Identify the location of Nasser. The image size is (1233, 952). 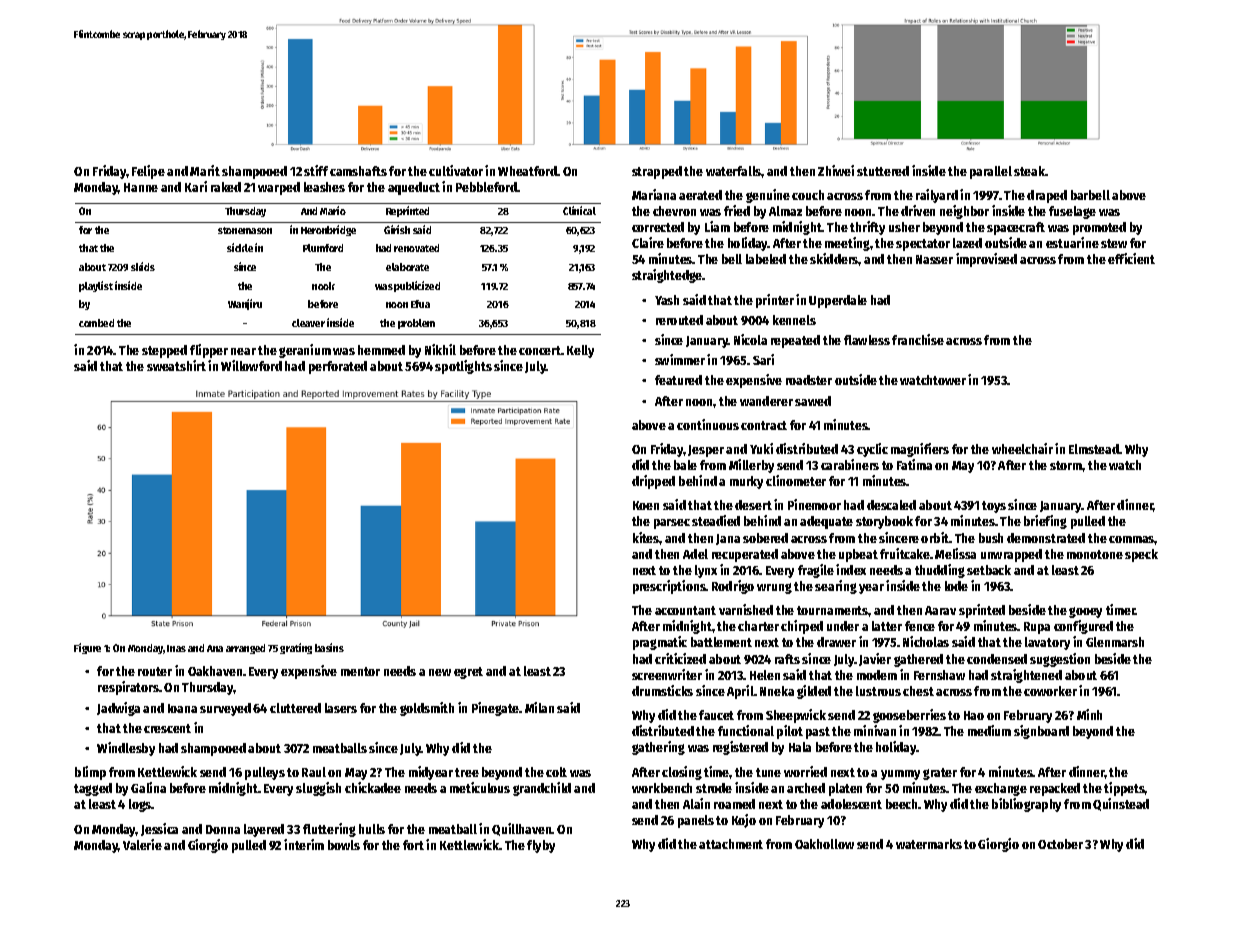
(934, 259).
